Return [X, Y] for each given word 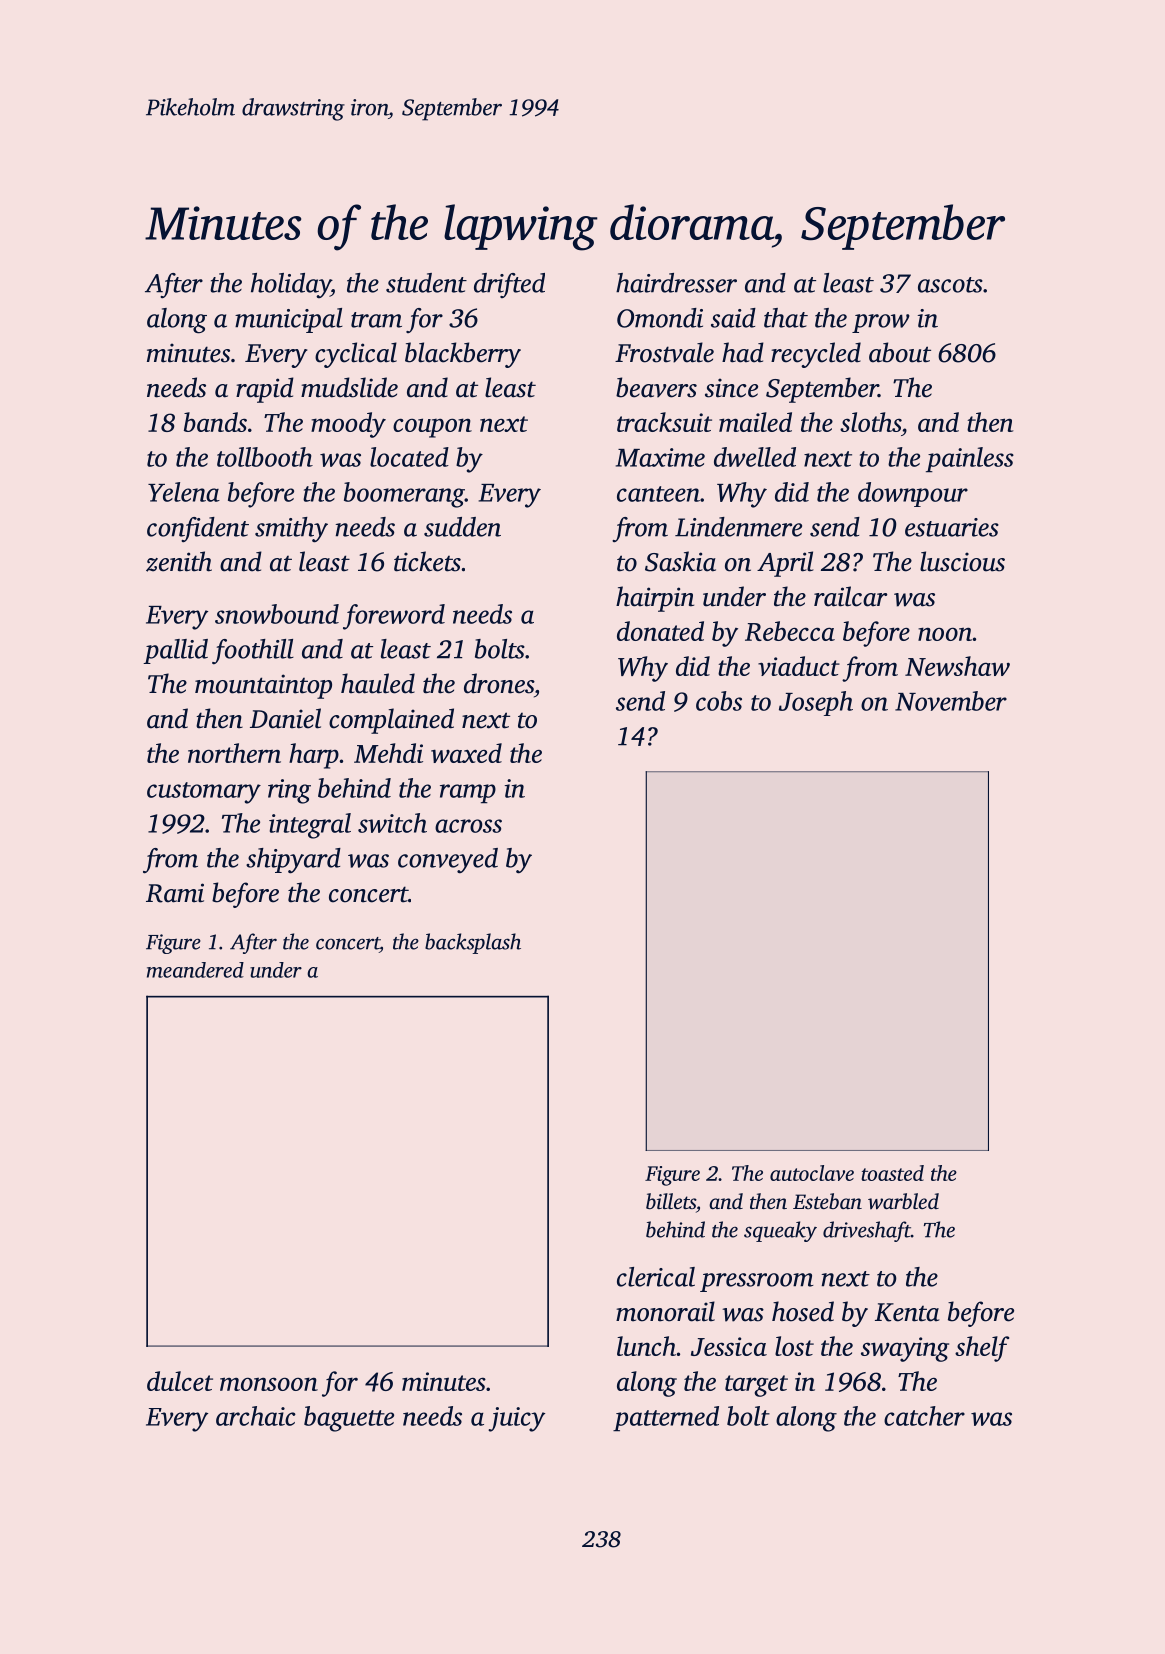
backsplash [473, 943]
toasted [892, 1173]
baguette [349, 1419]
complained [391, 721]
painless [970, 460]
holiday [291, 285]
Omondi [660, 318]
